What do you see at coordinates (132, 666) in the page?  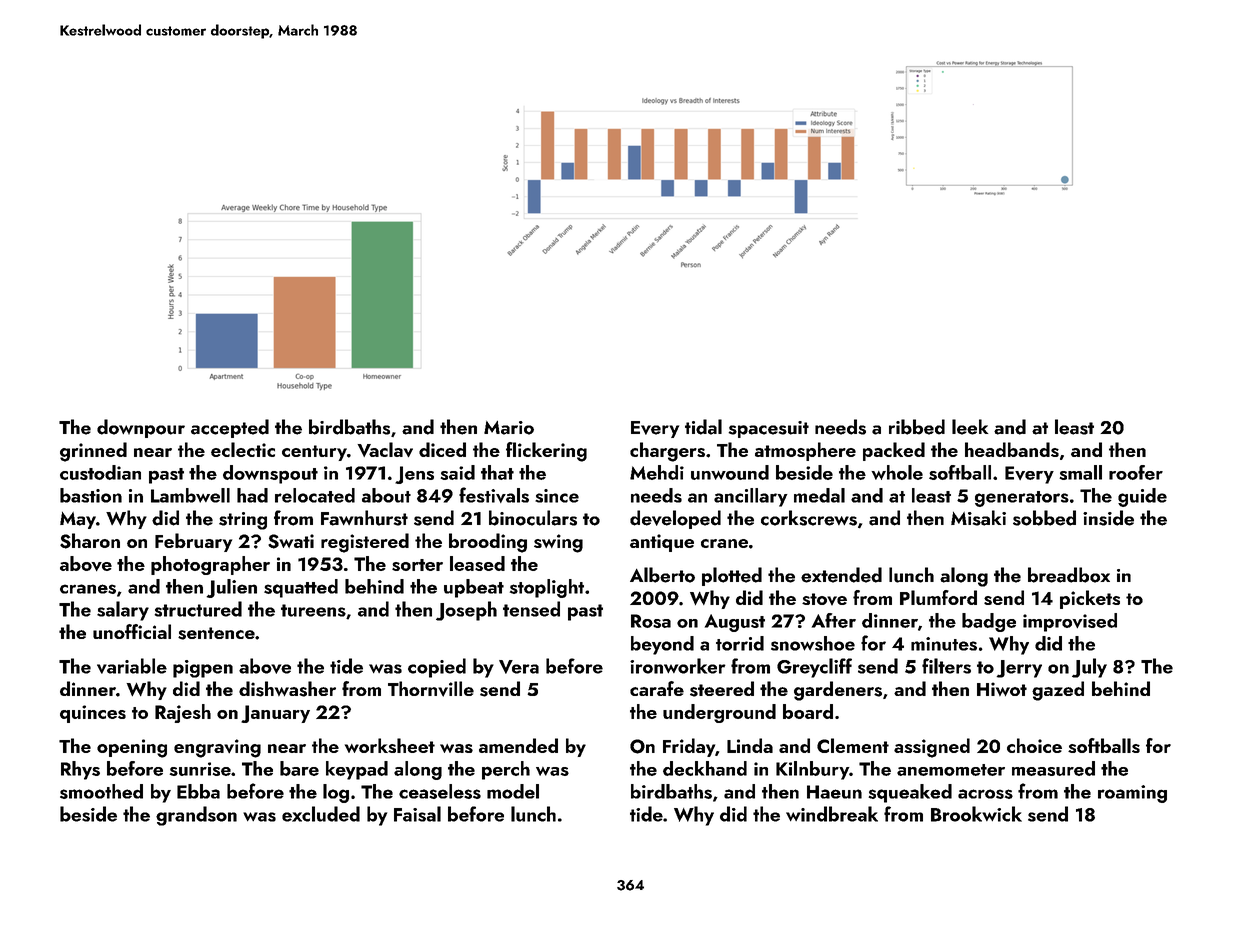 I see `variable` at bounding box center [132, 666].
